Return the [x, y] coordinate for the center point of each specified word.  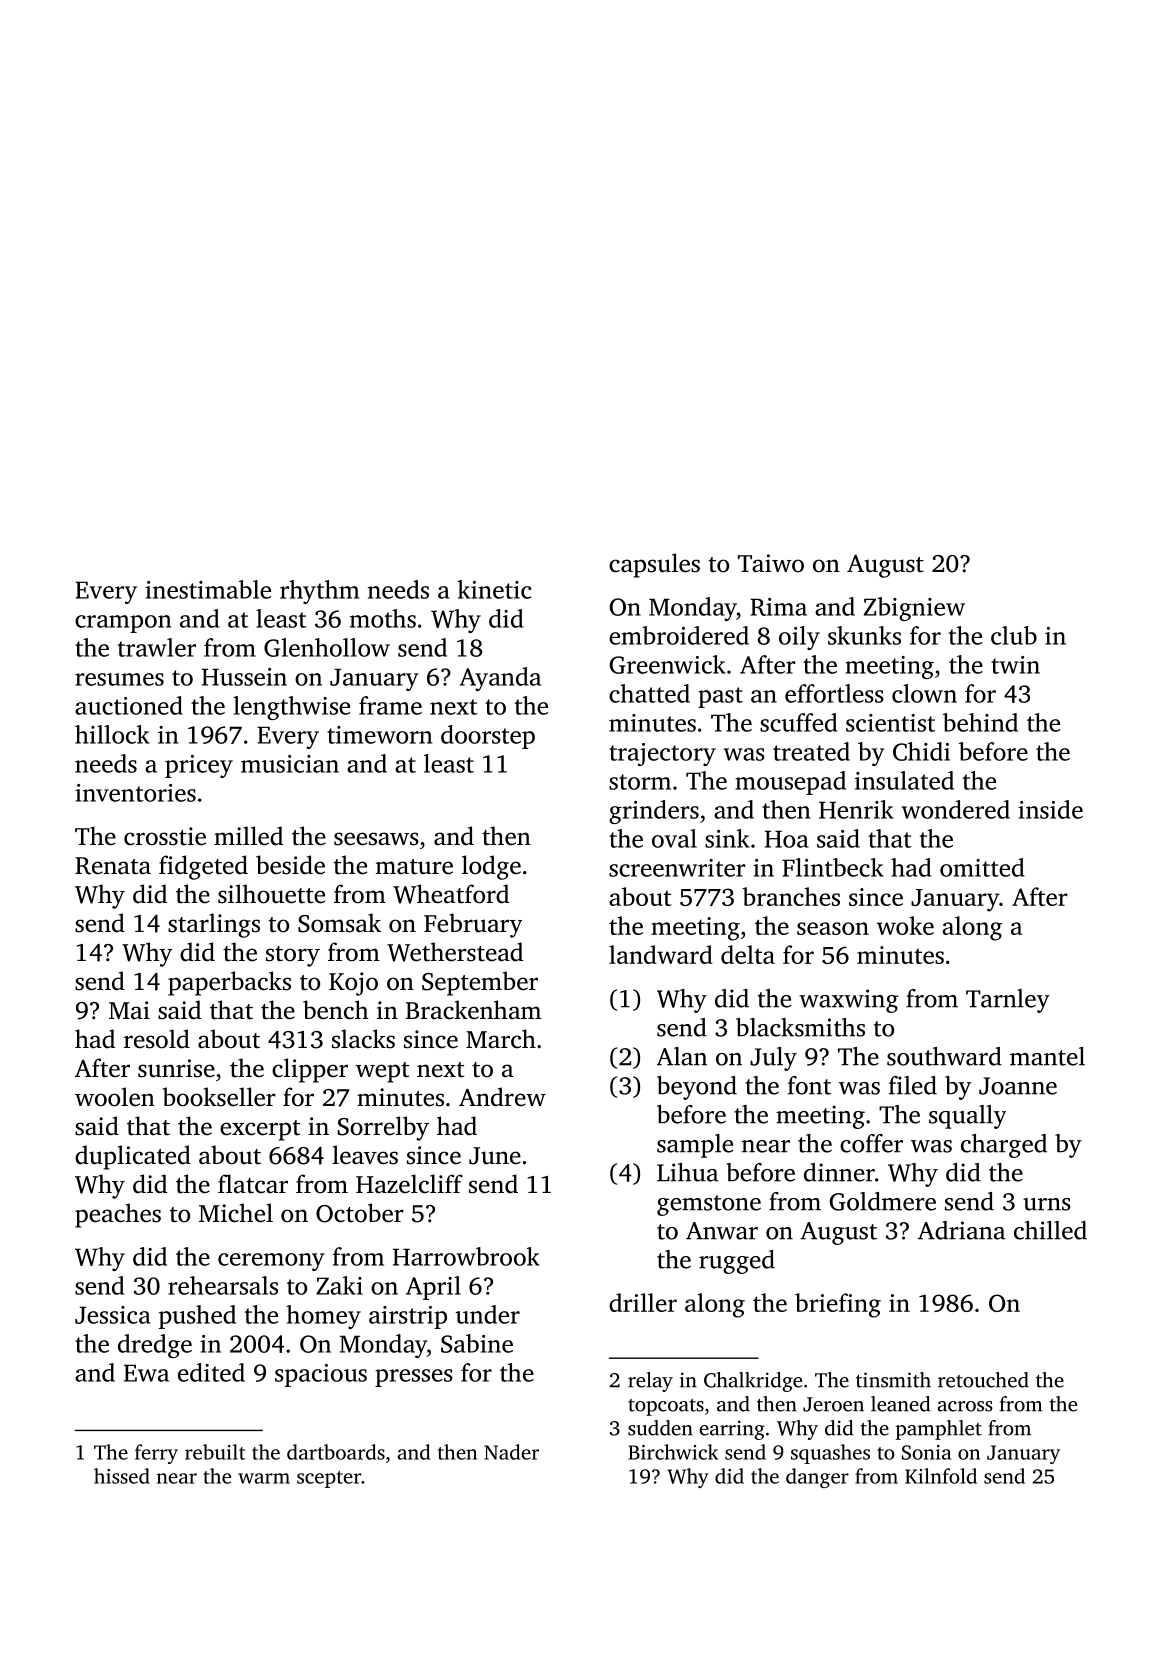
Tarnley [1008, 1001]
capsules [654, 565]
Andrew [502, 1097]
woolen [115, 1097]
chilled [1050, 1230]
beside [290, 865]
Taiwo [771, 563]
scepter [329, 1479]
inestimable [208, 589]
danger [817, 1478]
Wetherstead [455, 952]
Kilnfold [941, 1476]
